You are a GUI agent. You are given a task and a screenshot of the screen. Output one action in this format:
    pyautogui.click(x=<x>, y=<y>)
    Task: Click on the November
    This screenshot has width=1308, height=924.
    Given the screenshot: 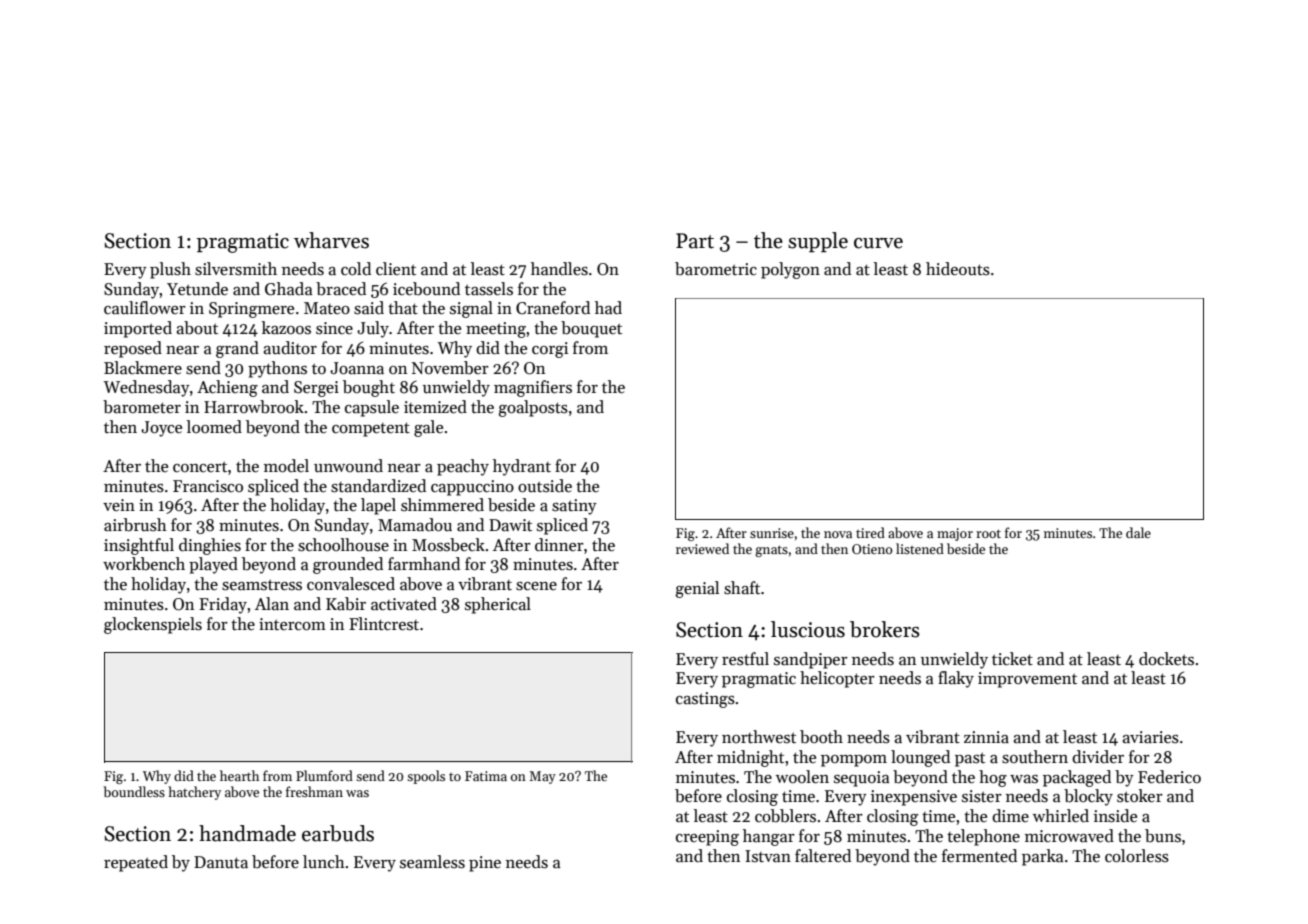 What is the action you would take?
    pyautogui.click(x=450, y=368)
